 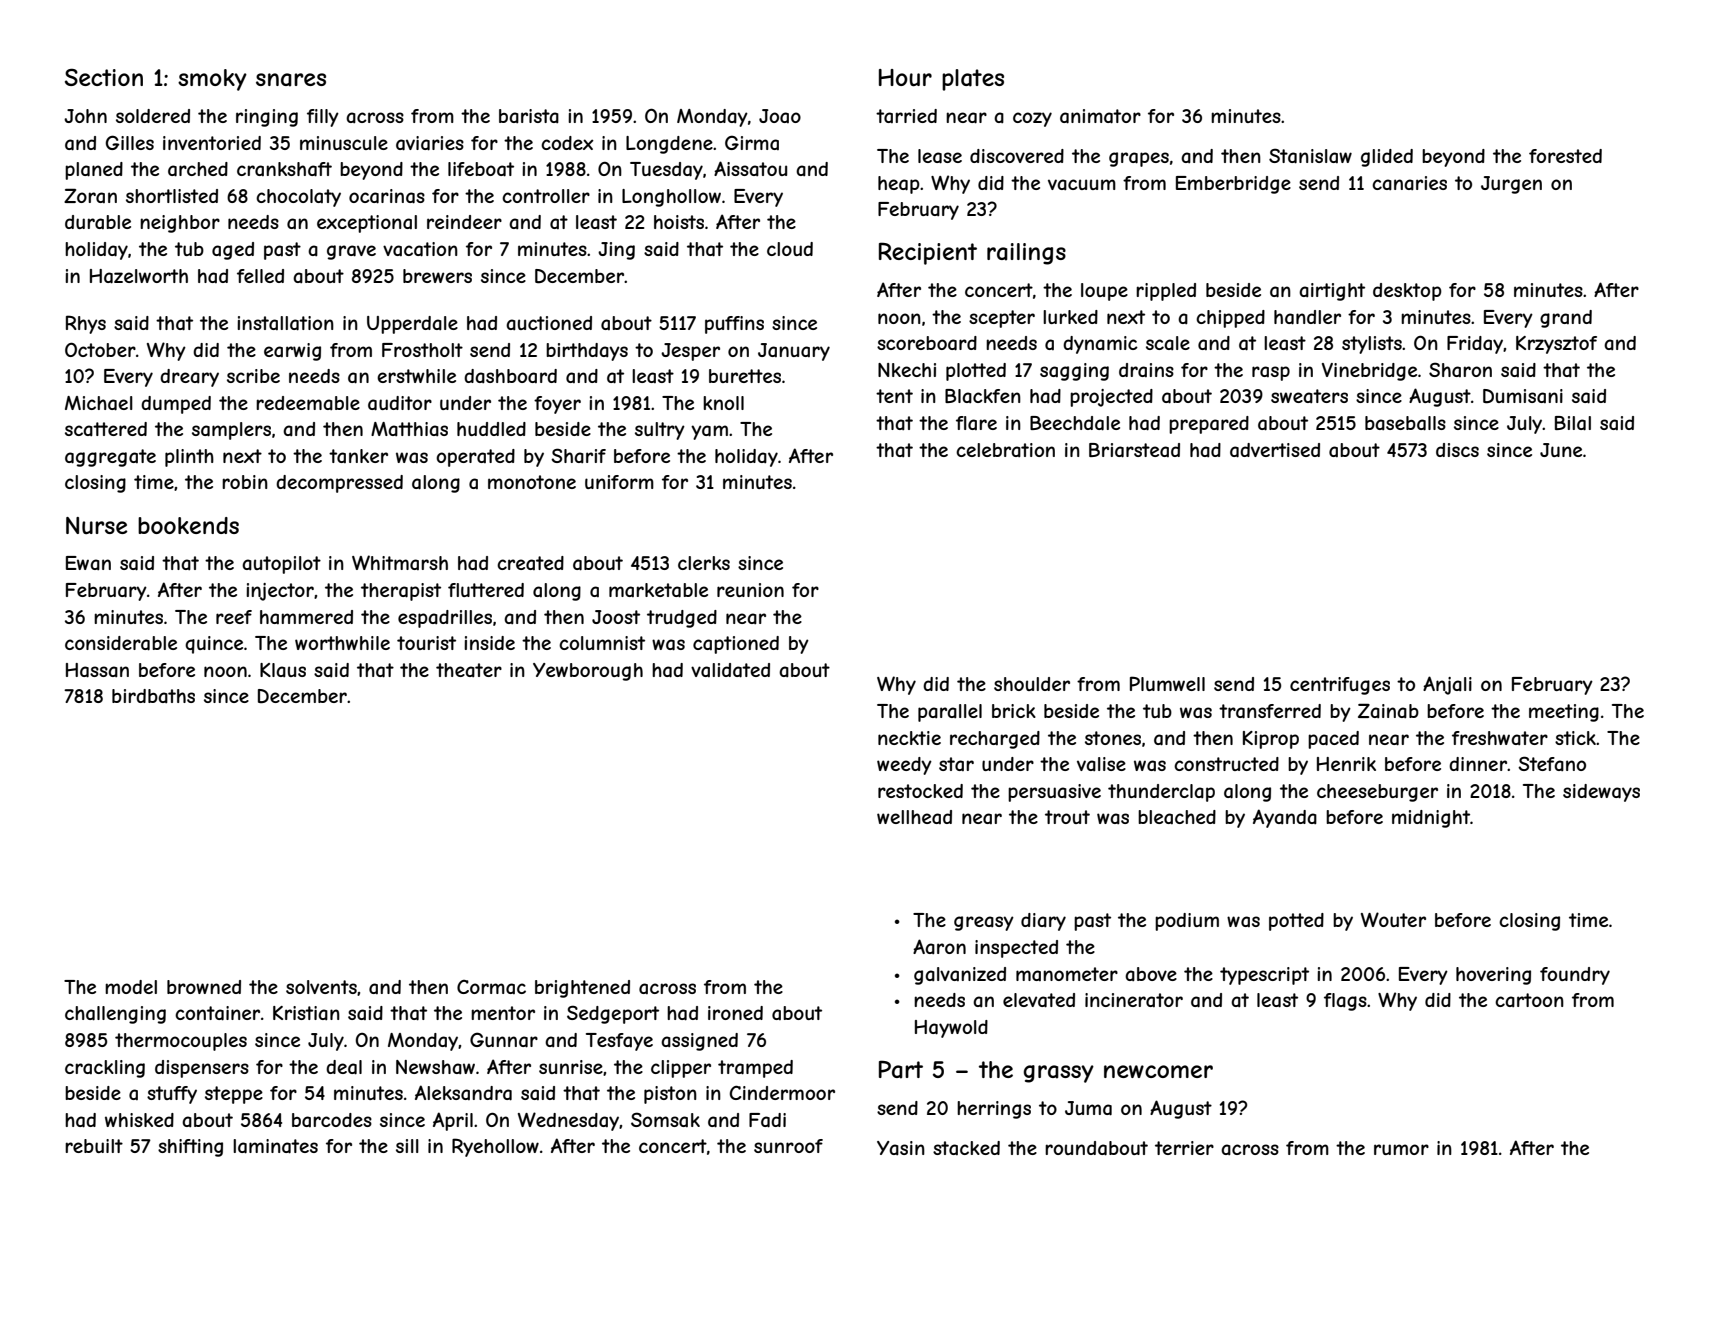 What do you see at coordinates (906, 116) in the screenshot?
I see `tarried` at bounding box center [906, 116].
